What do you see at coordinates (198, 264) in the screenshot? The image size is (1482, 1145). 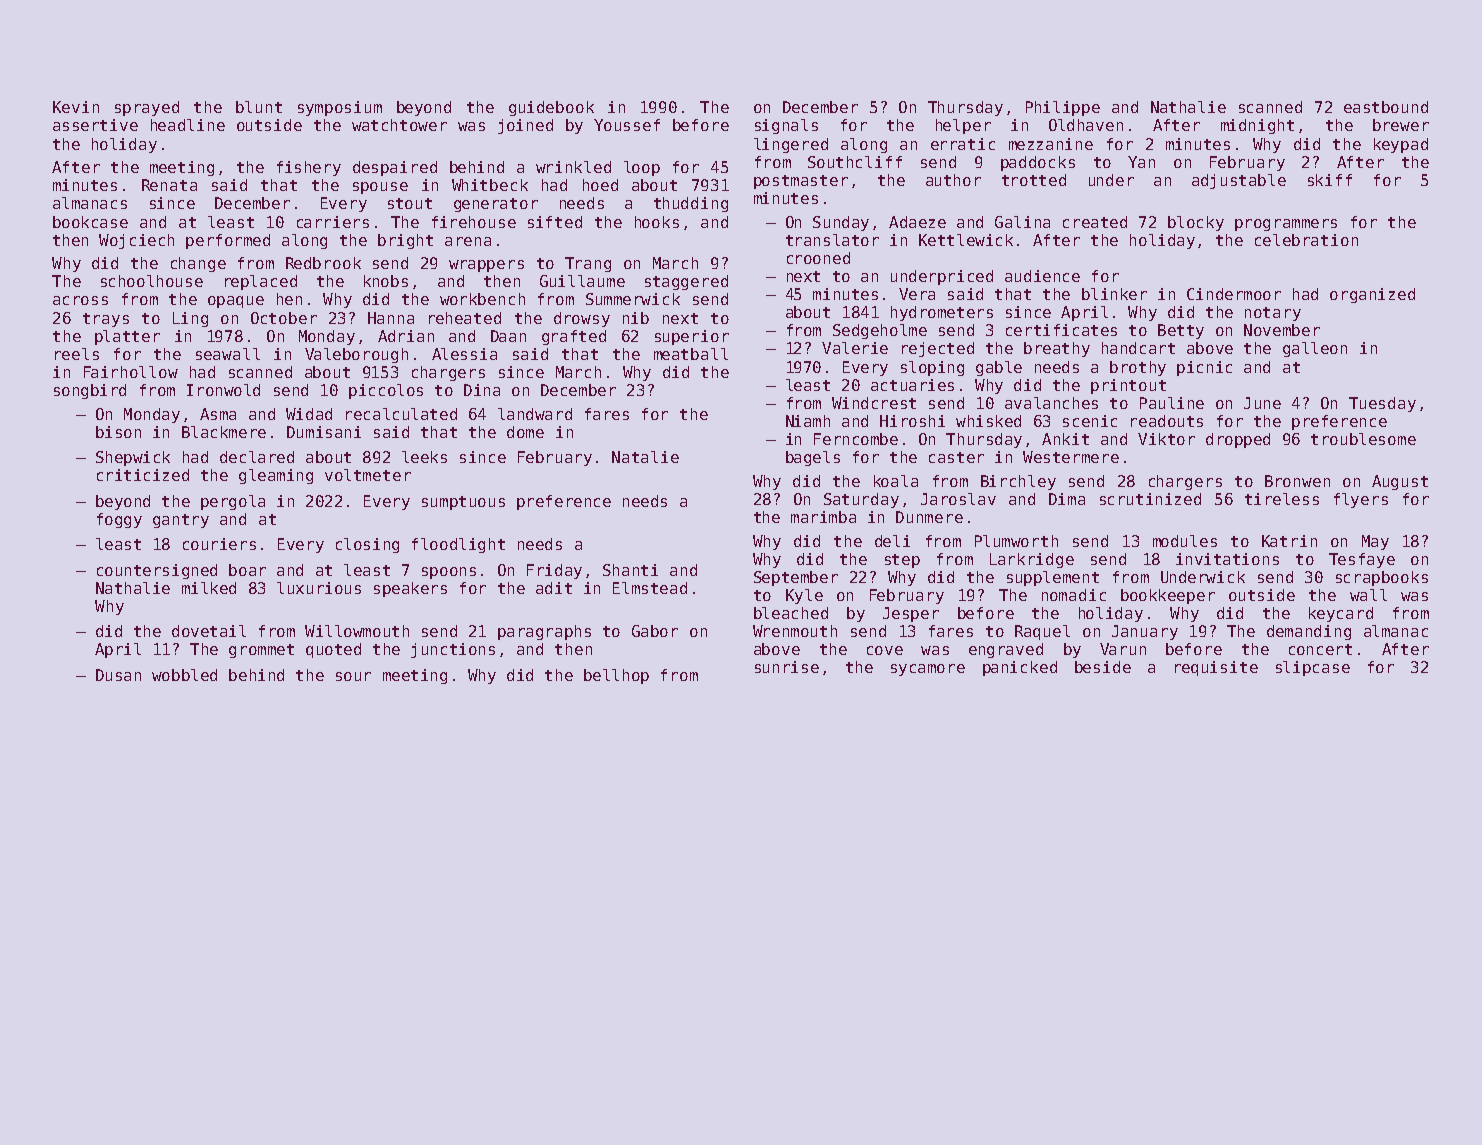 I see `change` at bounding box center [198, 264].
